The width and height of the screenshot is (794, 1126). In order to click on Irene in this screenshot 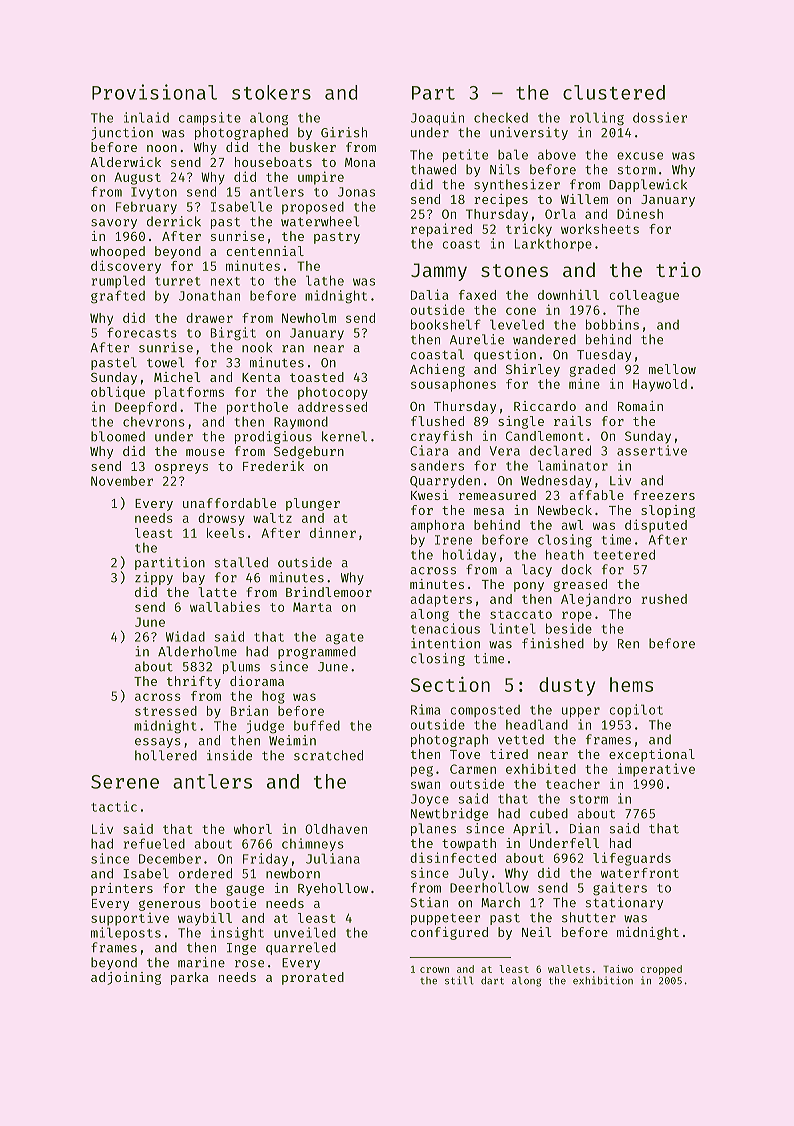, I will do `click(453, 540)`.
